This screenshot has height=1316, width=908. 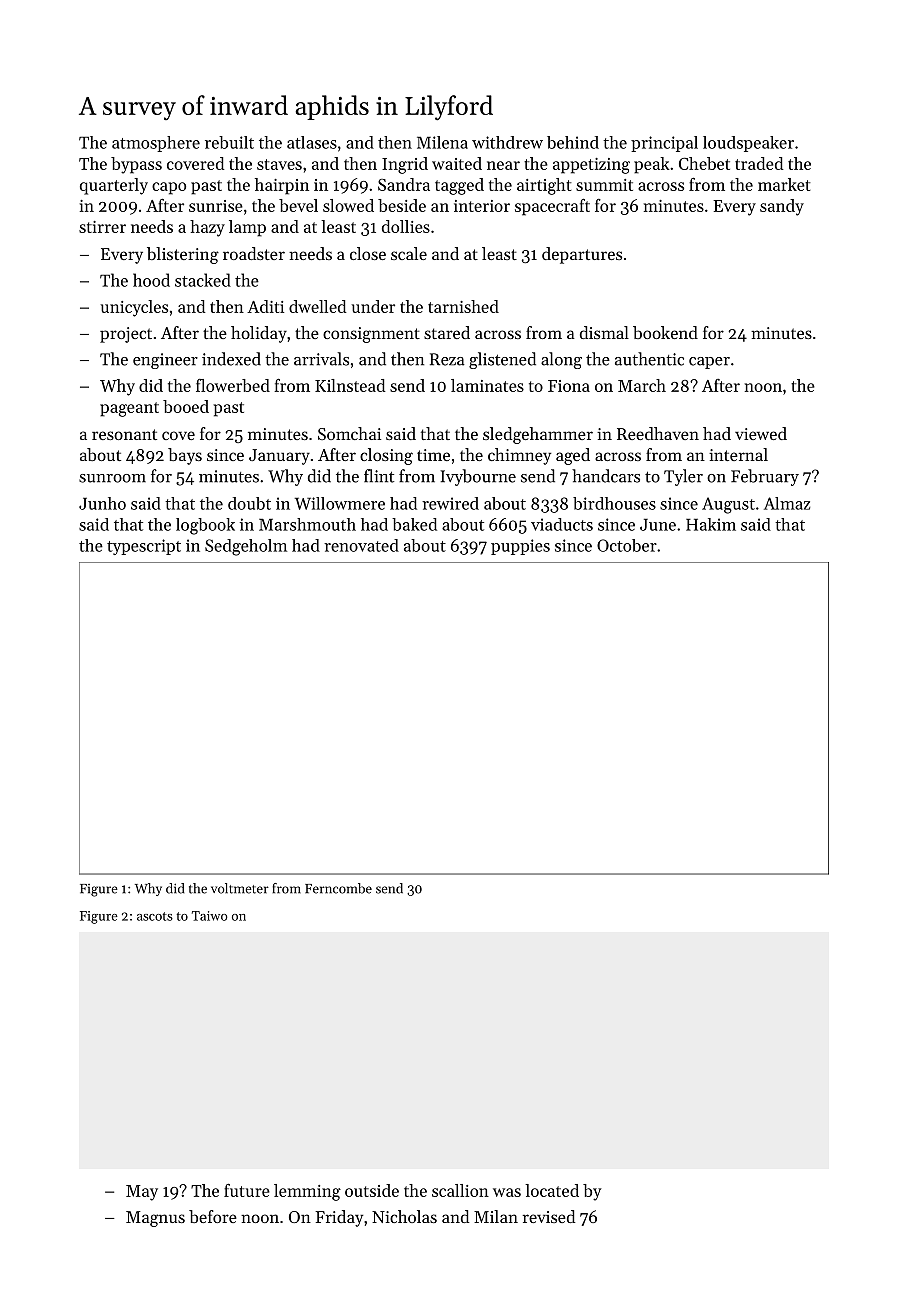 What do you see at coordinates (338, 888) in the screenshot?
I see `Ferncombe` at bounding box center [338, 888].
